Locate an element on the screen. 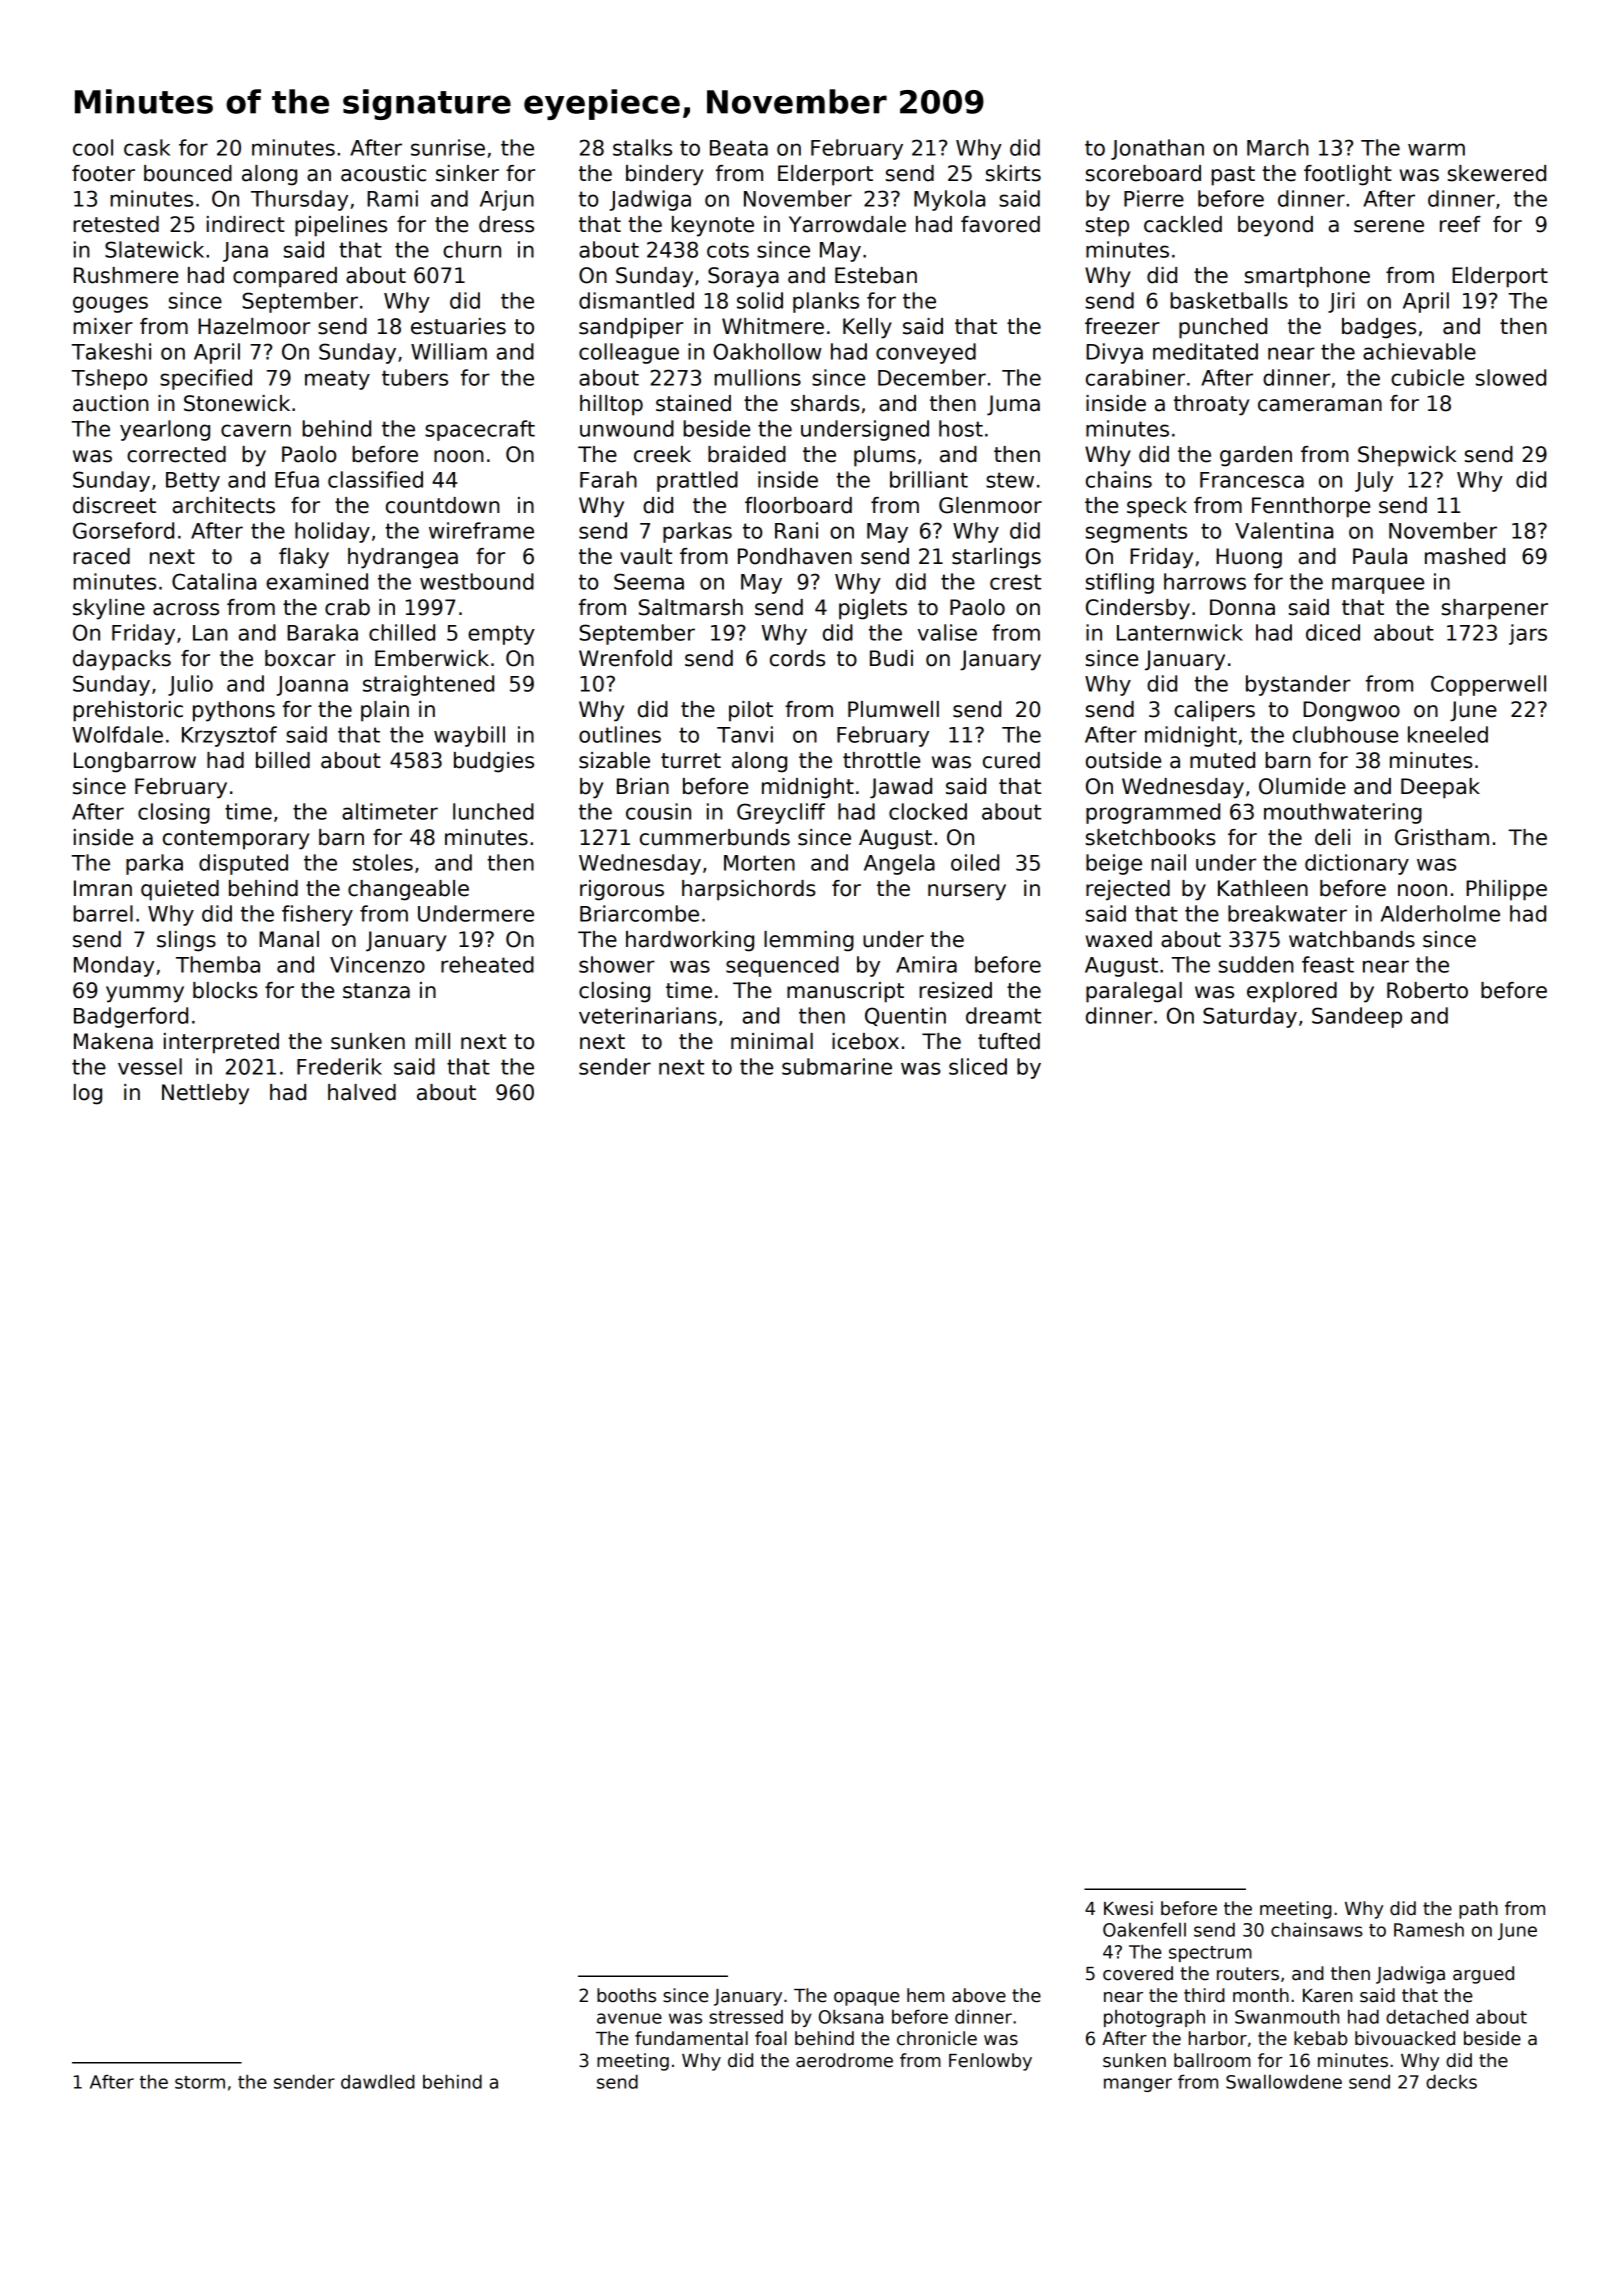 This screenshot has width=1620, height=2292. booths is located at coordinates (626, 1995).
